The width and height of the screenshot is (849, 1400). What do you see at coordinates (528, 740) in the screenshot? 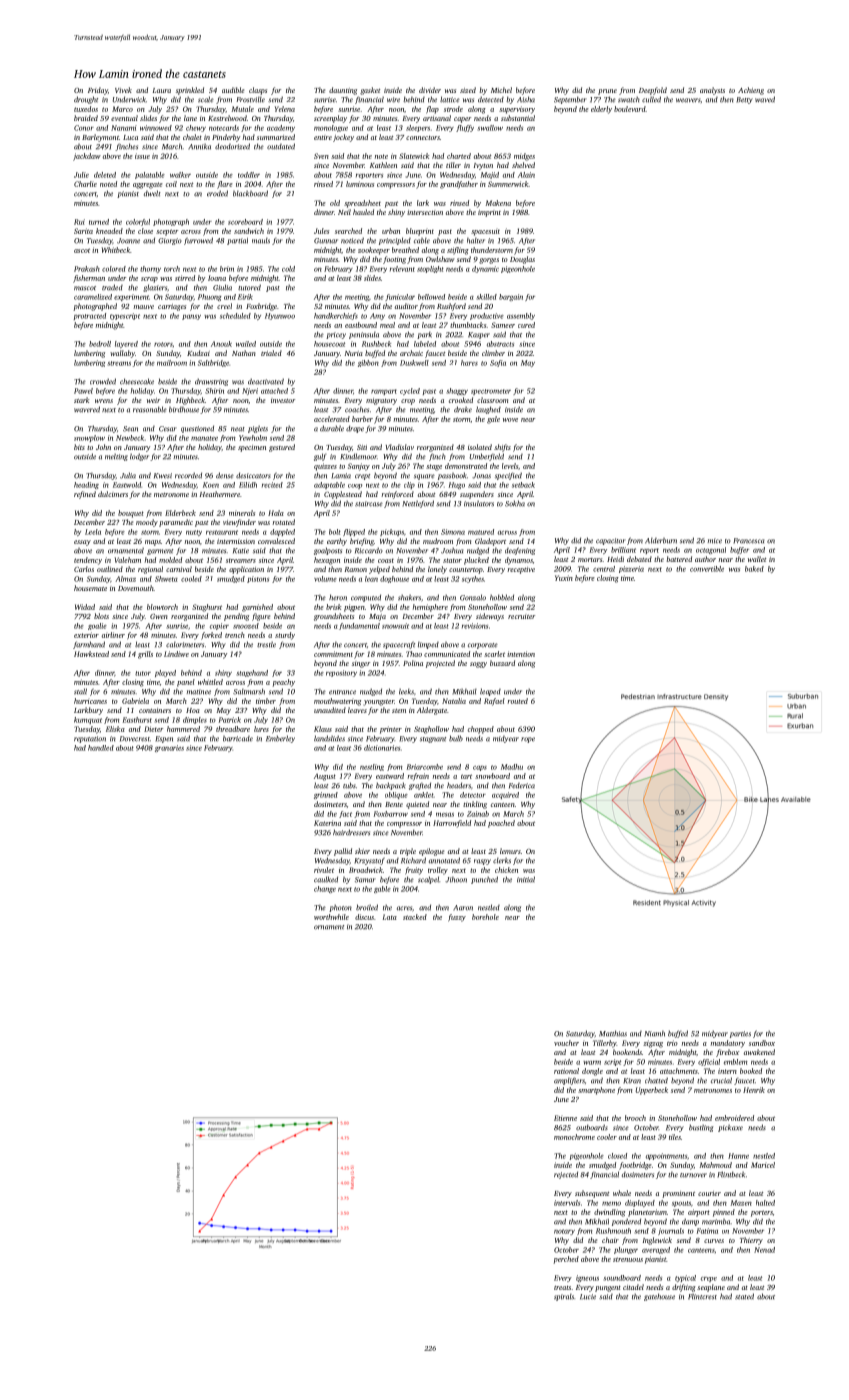
I see `rope` at bounding box center [528, 740].
